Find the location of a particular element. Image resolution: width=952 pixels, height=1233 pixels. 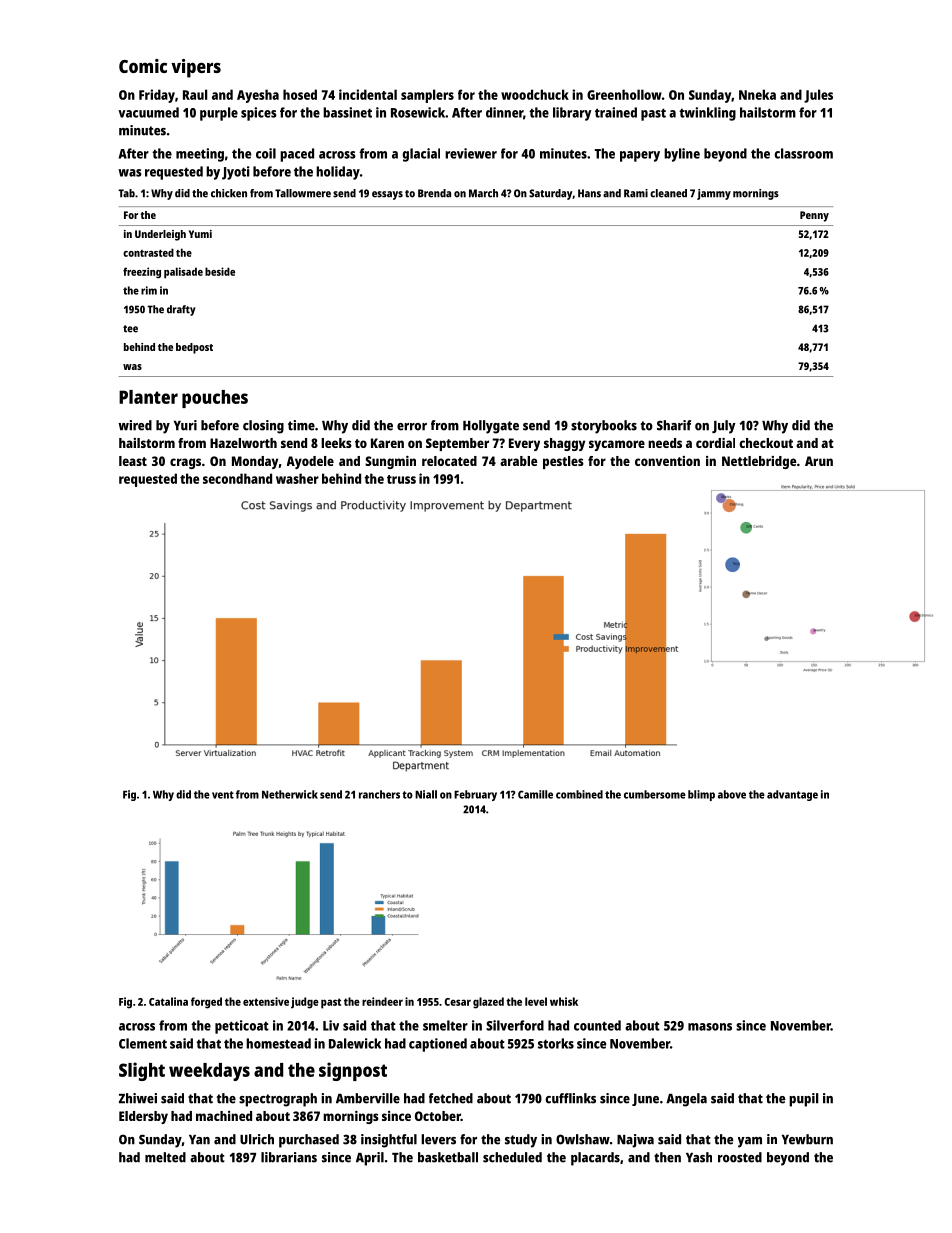

librarians is located at coordinates (289, 1157).
